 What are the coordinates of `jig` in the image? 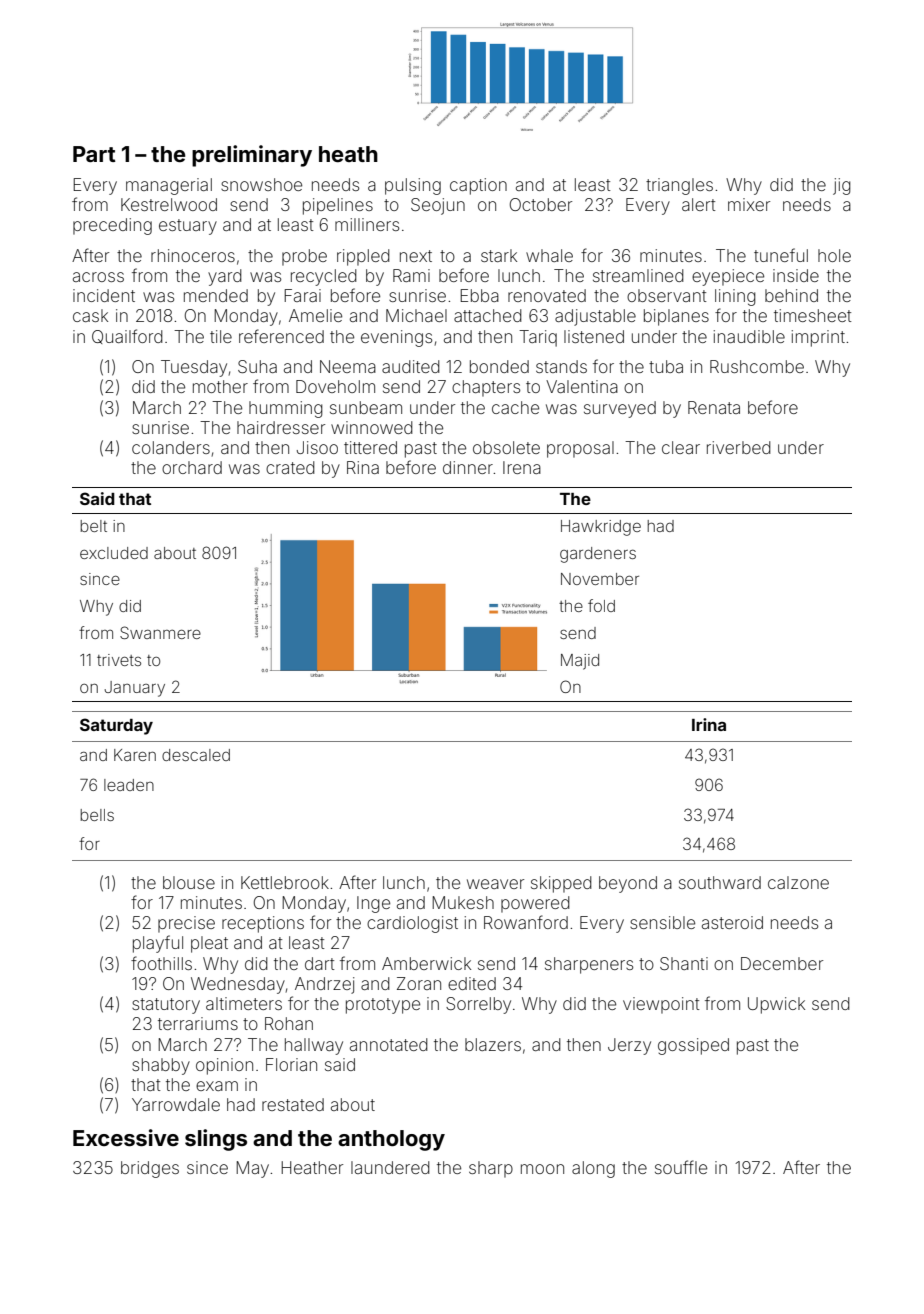 It's located at (842, 186).
